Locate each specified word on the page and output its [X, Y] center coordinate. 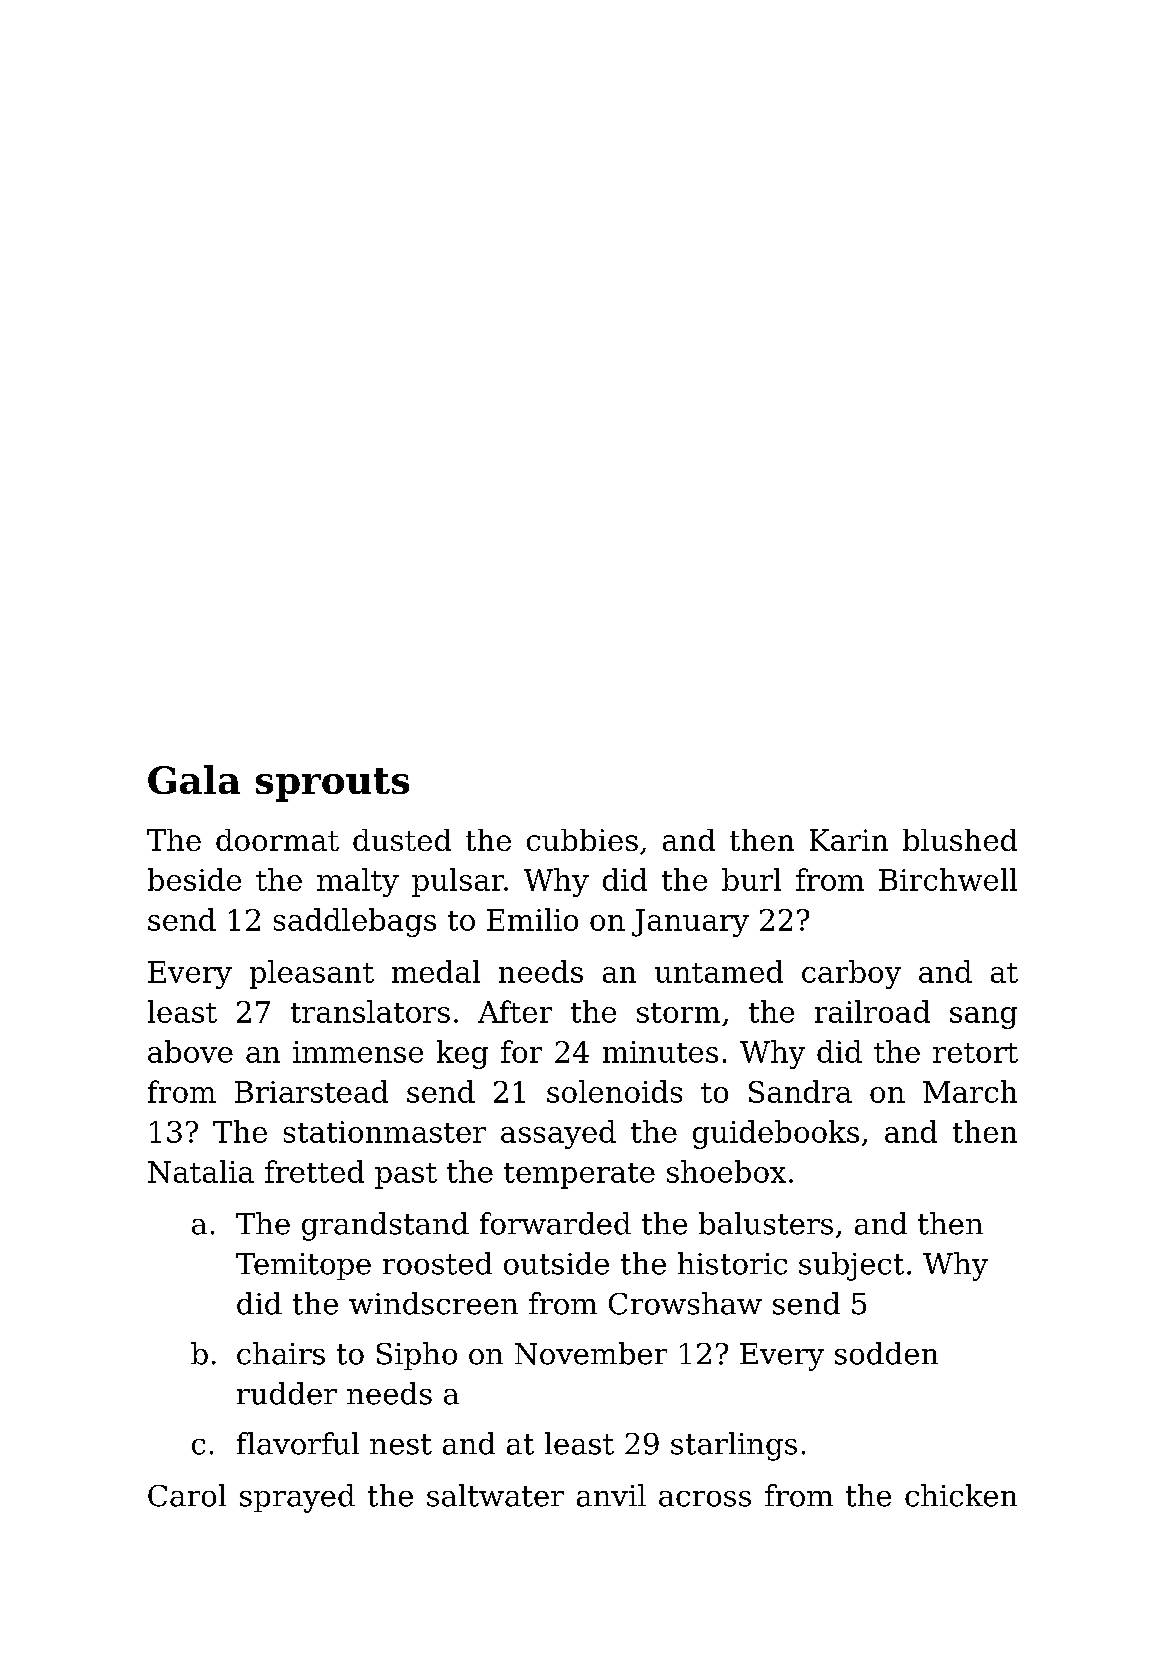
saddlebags [355, 922]
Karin [849, 840]
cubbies [582, 840]
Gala [194, 779]
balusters [766, 1223]
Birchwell [948, 879]
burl [751, 879]
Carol [187, 1495]
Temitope [303, 1266]
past [406, 1176]
